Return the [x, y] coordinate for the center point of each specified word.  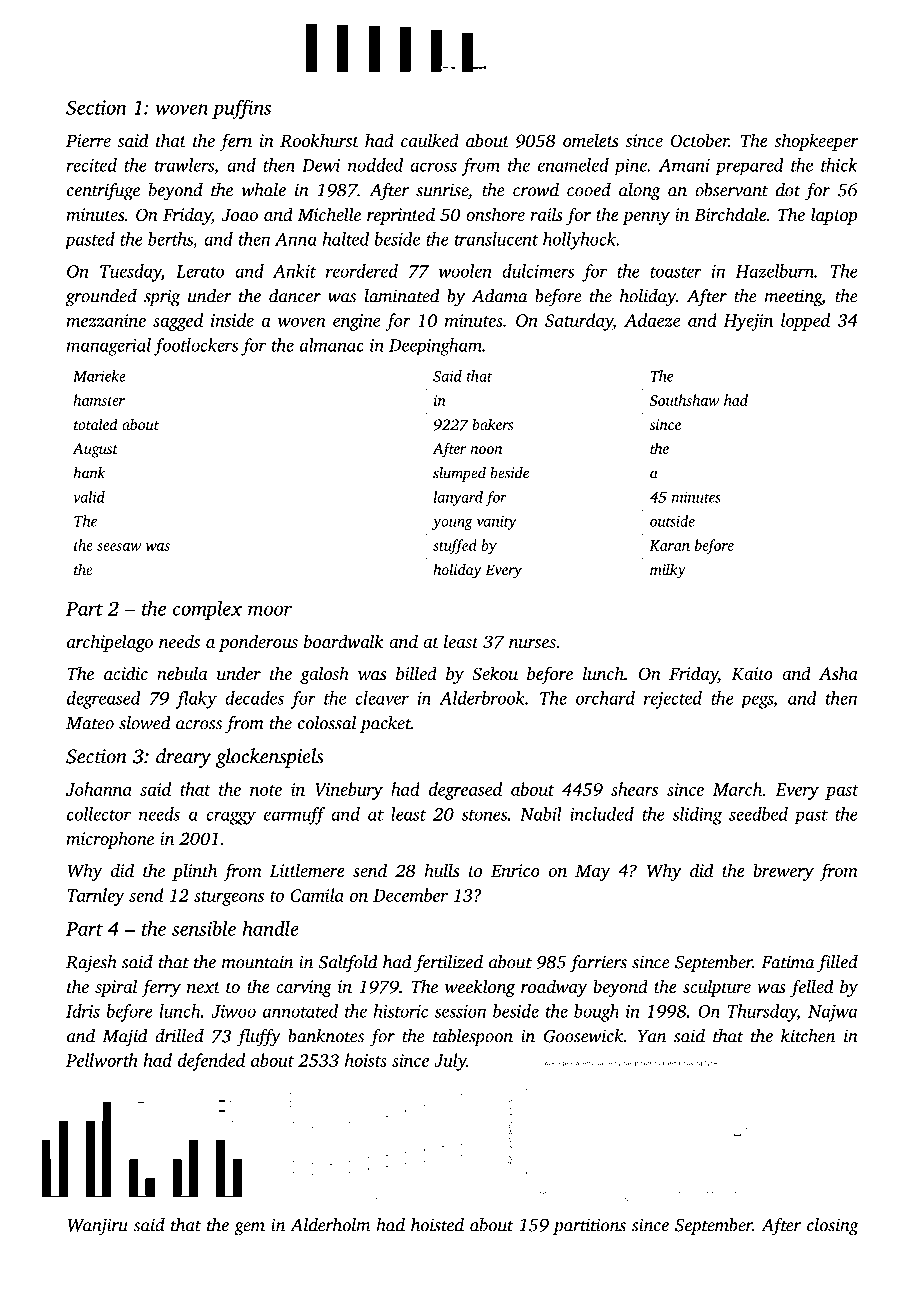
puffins [241, 109]
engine [357, 322]
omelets [590, 140]
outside [672, 521]
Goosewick [584, 1036]
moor [270, 610]
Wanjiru [98, 1227]
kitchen [808, 1036]
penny [646, 218]
